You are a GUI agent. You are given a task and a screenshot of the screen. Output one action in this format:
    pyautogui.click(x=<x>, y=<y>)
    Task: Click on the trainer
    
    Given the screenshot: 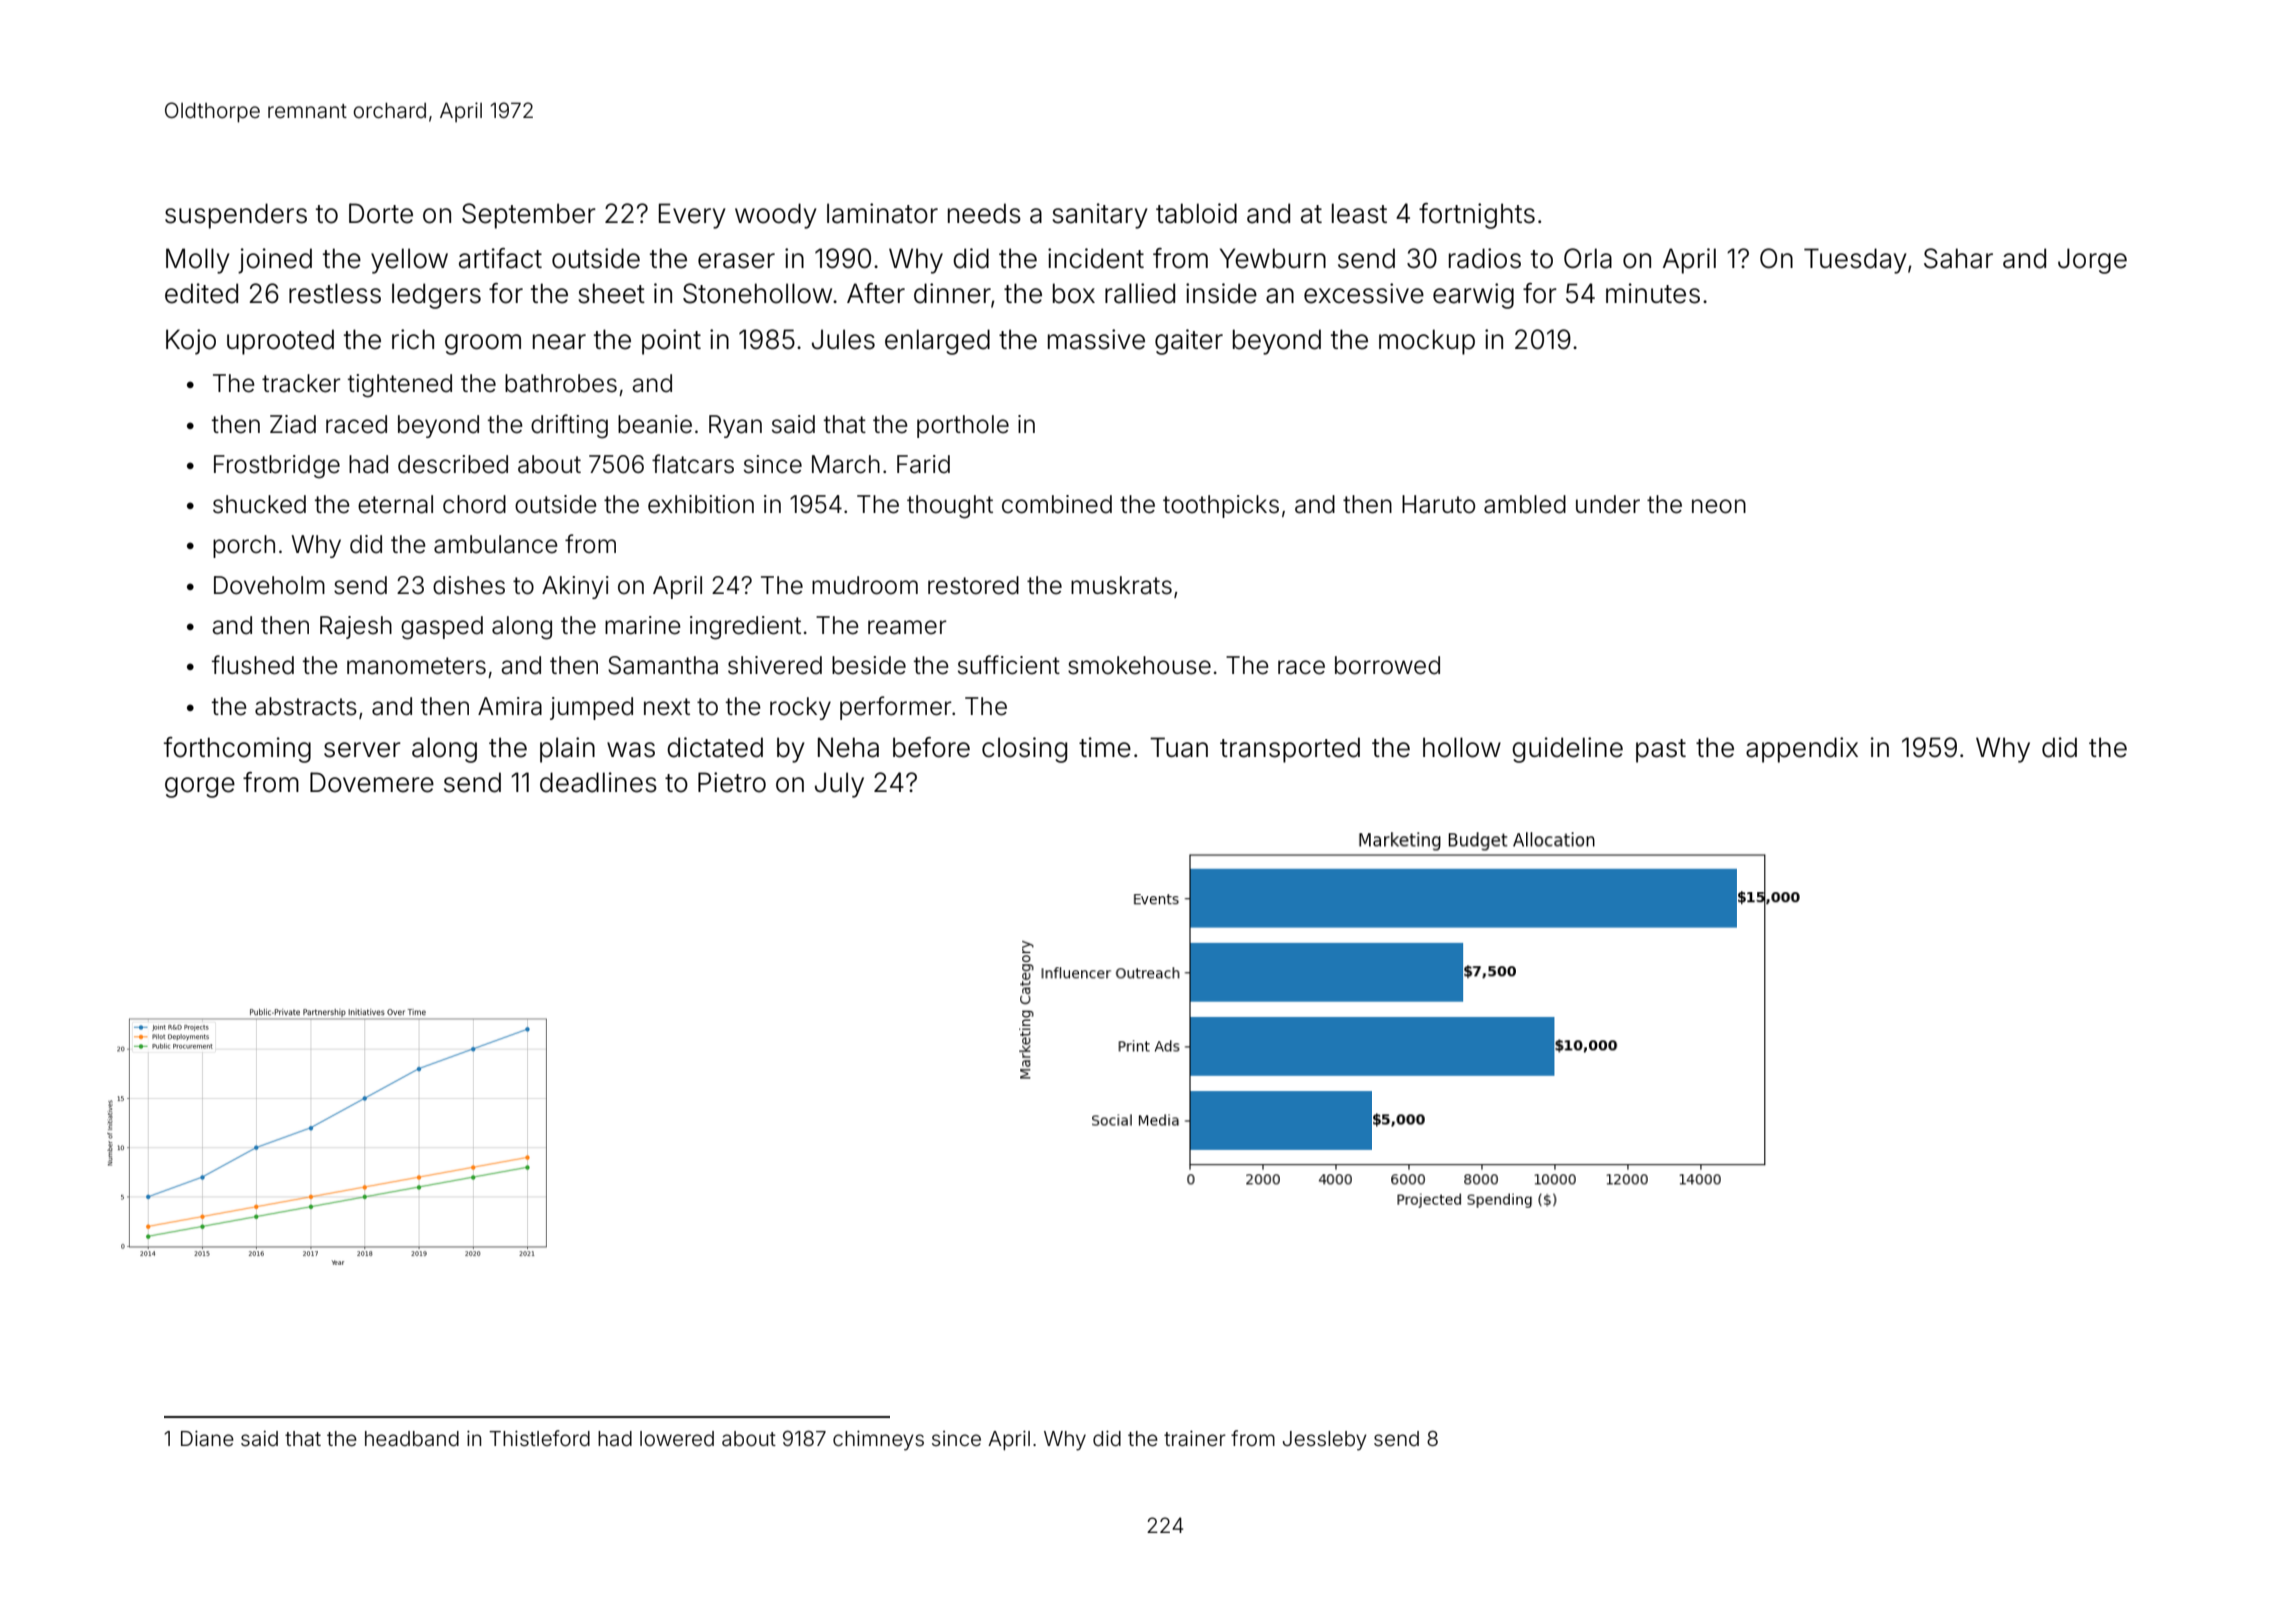 What is the action you would take?
    pyautogui.click(x=1195, y=1439)
